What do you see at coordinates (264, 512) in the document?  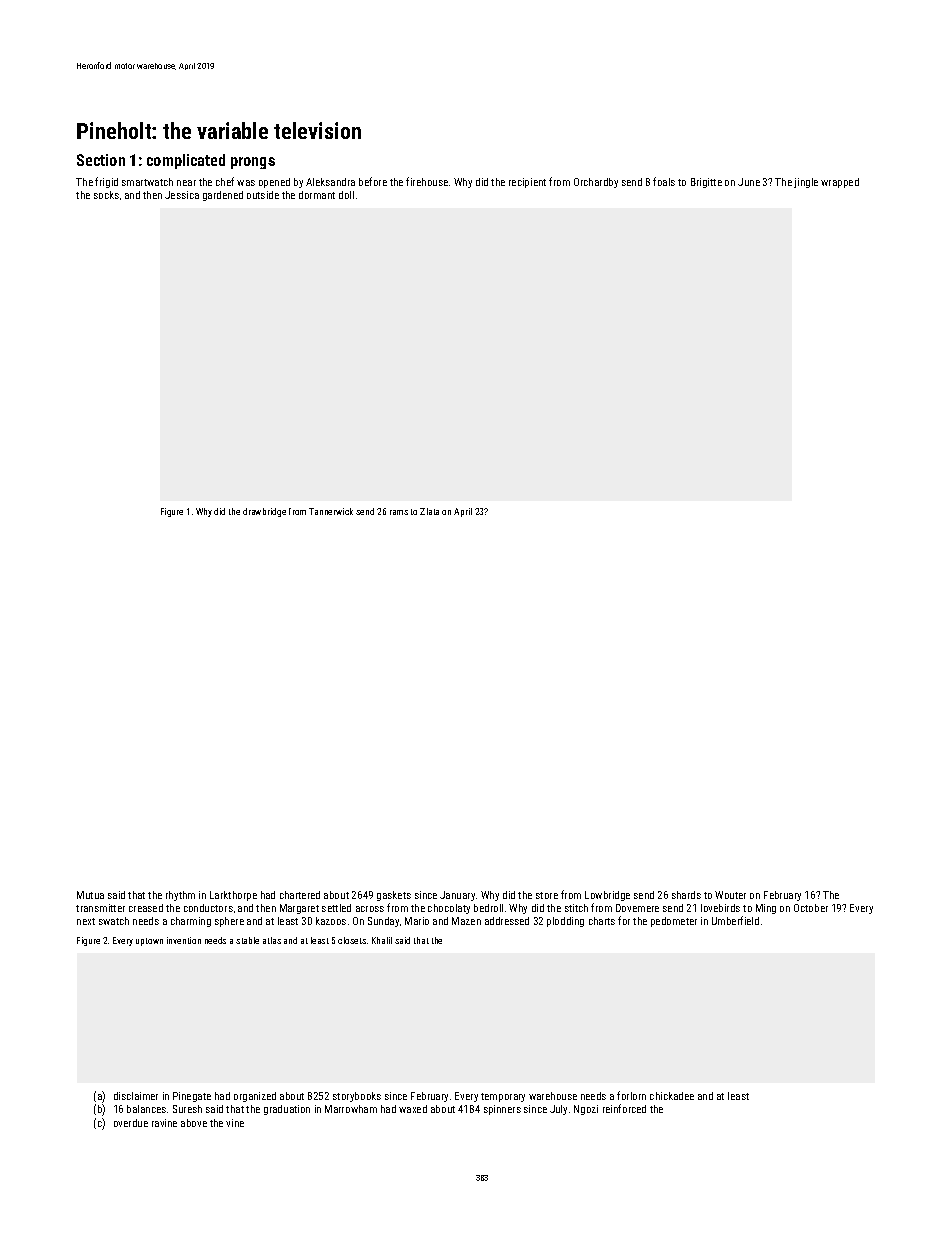 I see `drawbridge` at bounding box center [264, 512].
